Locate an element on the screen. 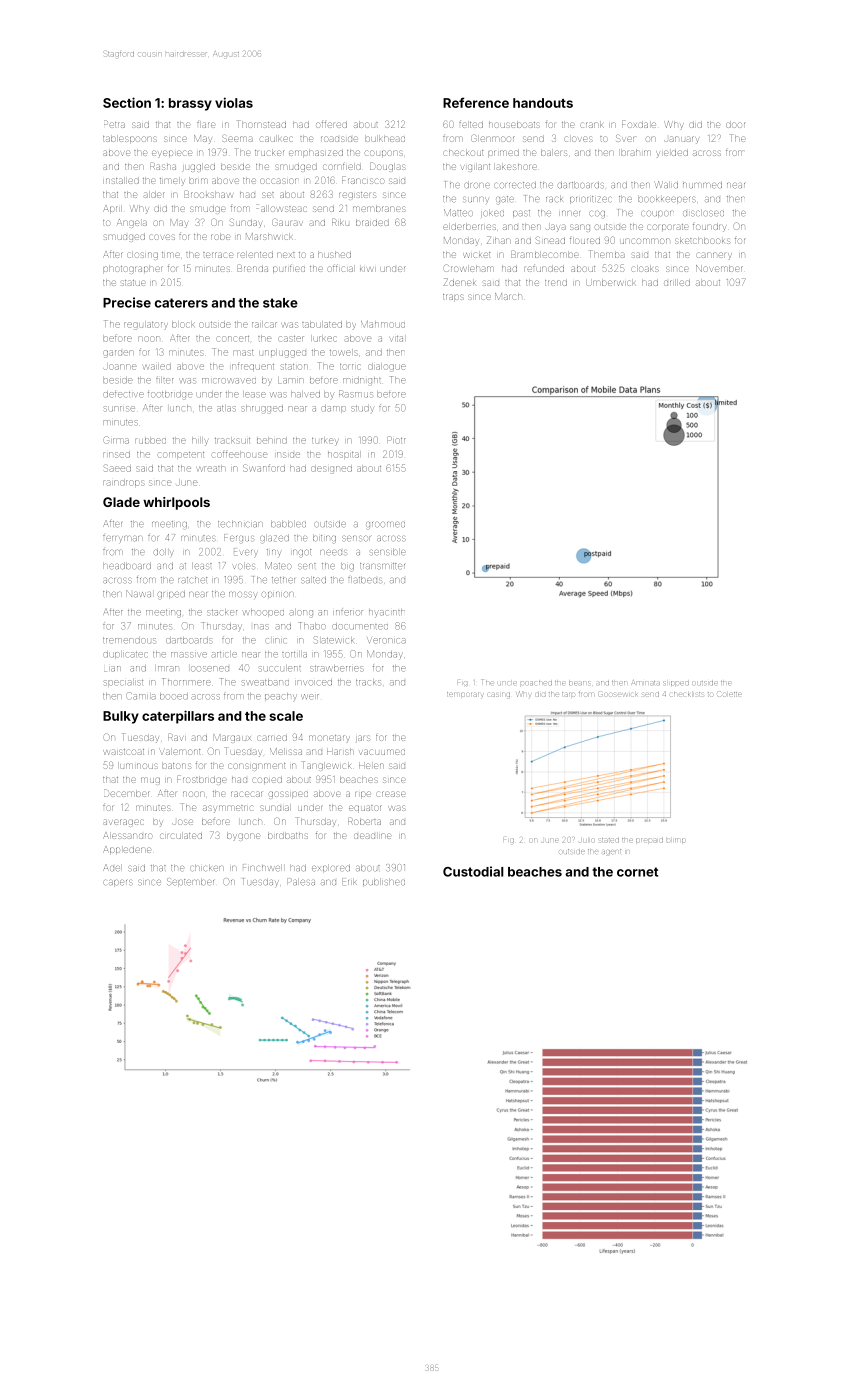 Image resolution: width=849 pixels, height=1400 pixels. Section is located at coordinates (127, 102).
